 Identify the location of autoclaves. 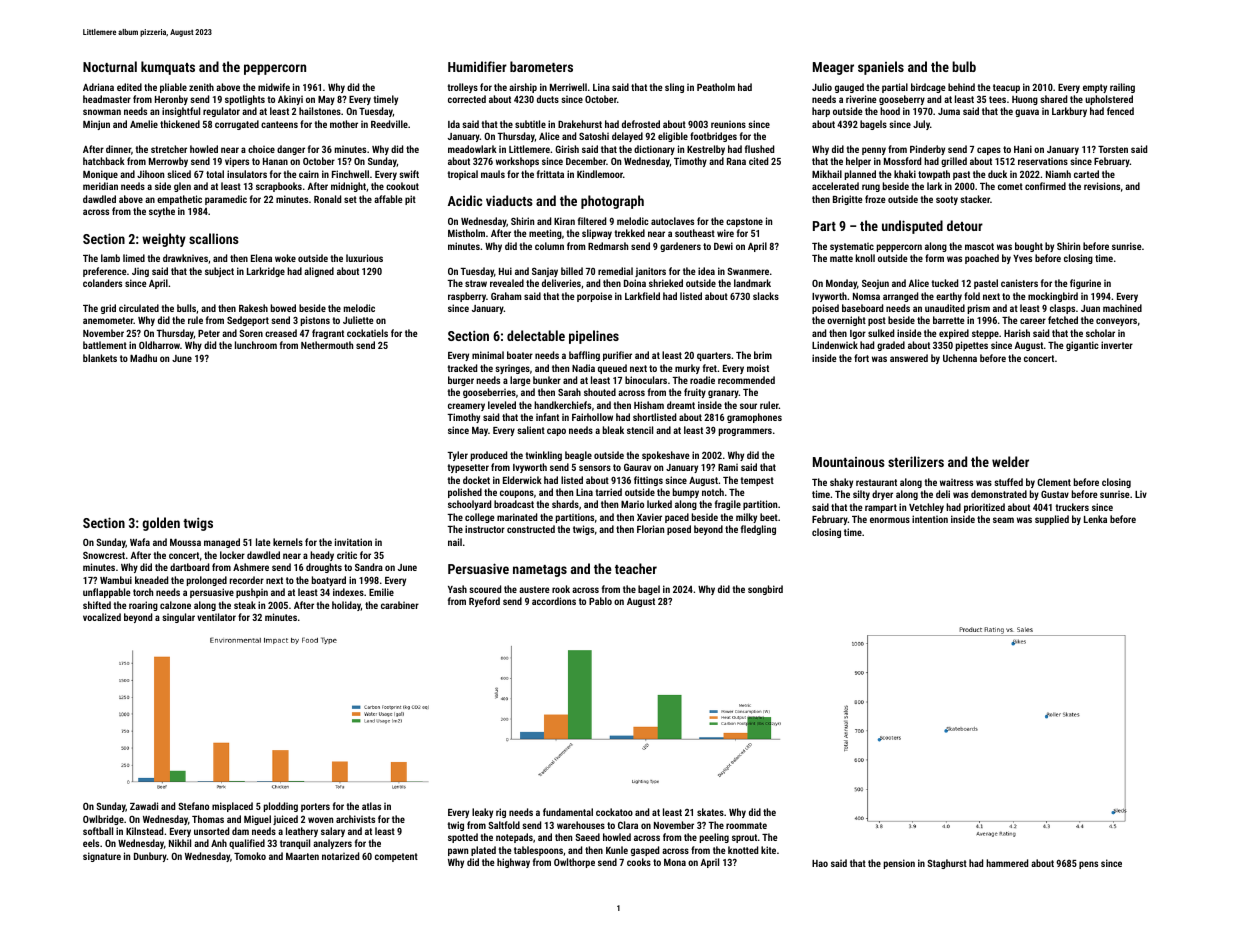
(672, 221).
